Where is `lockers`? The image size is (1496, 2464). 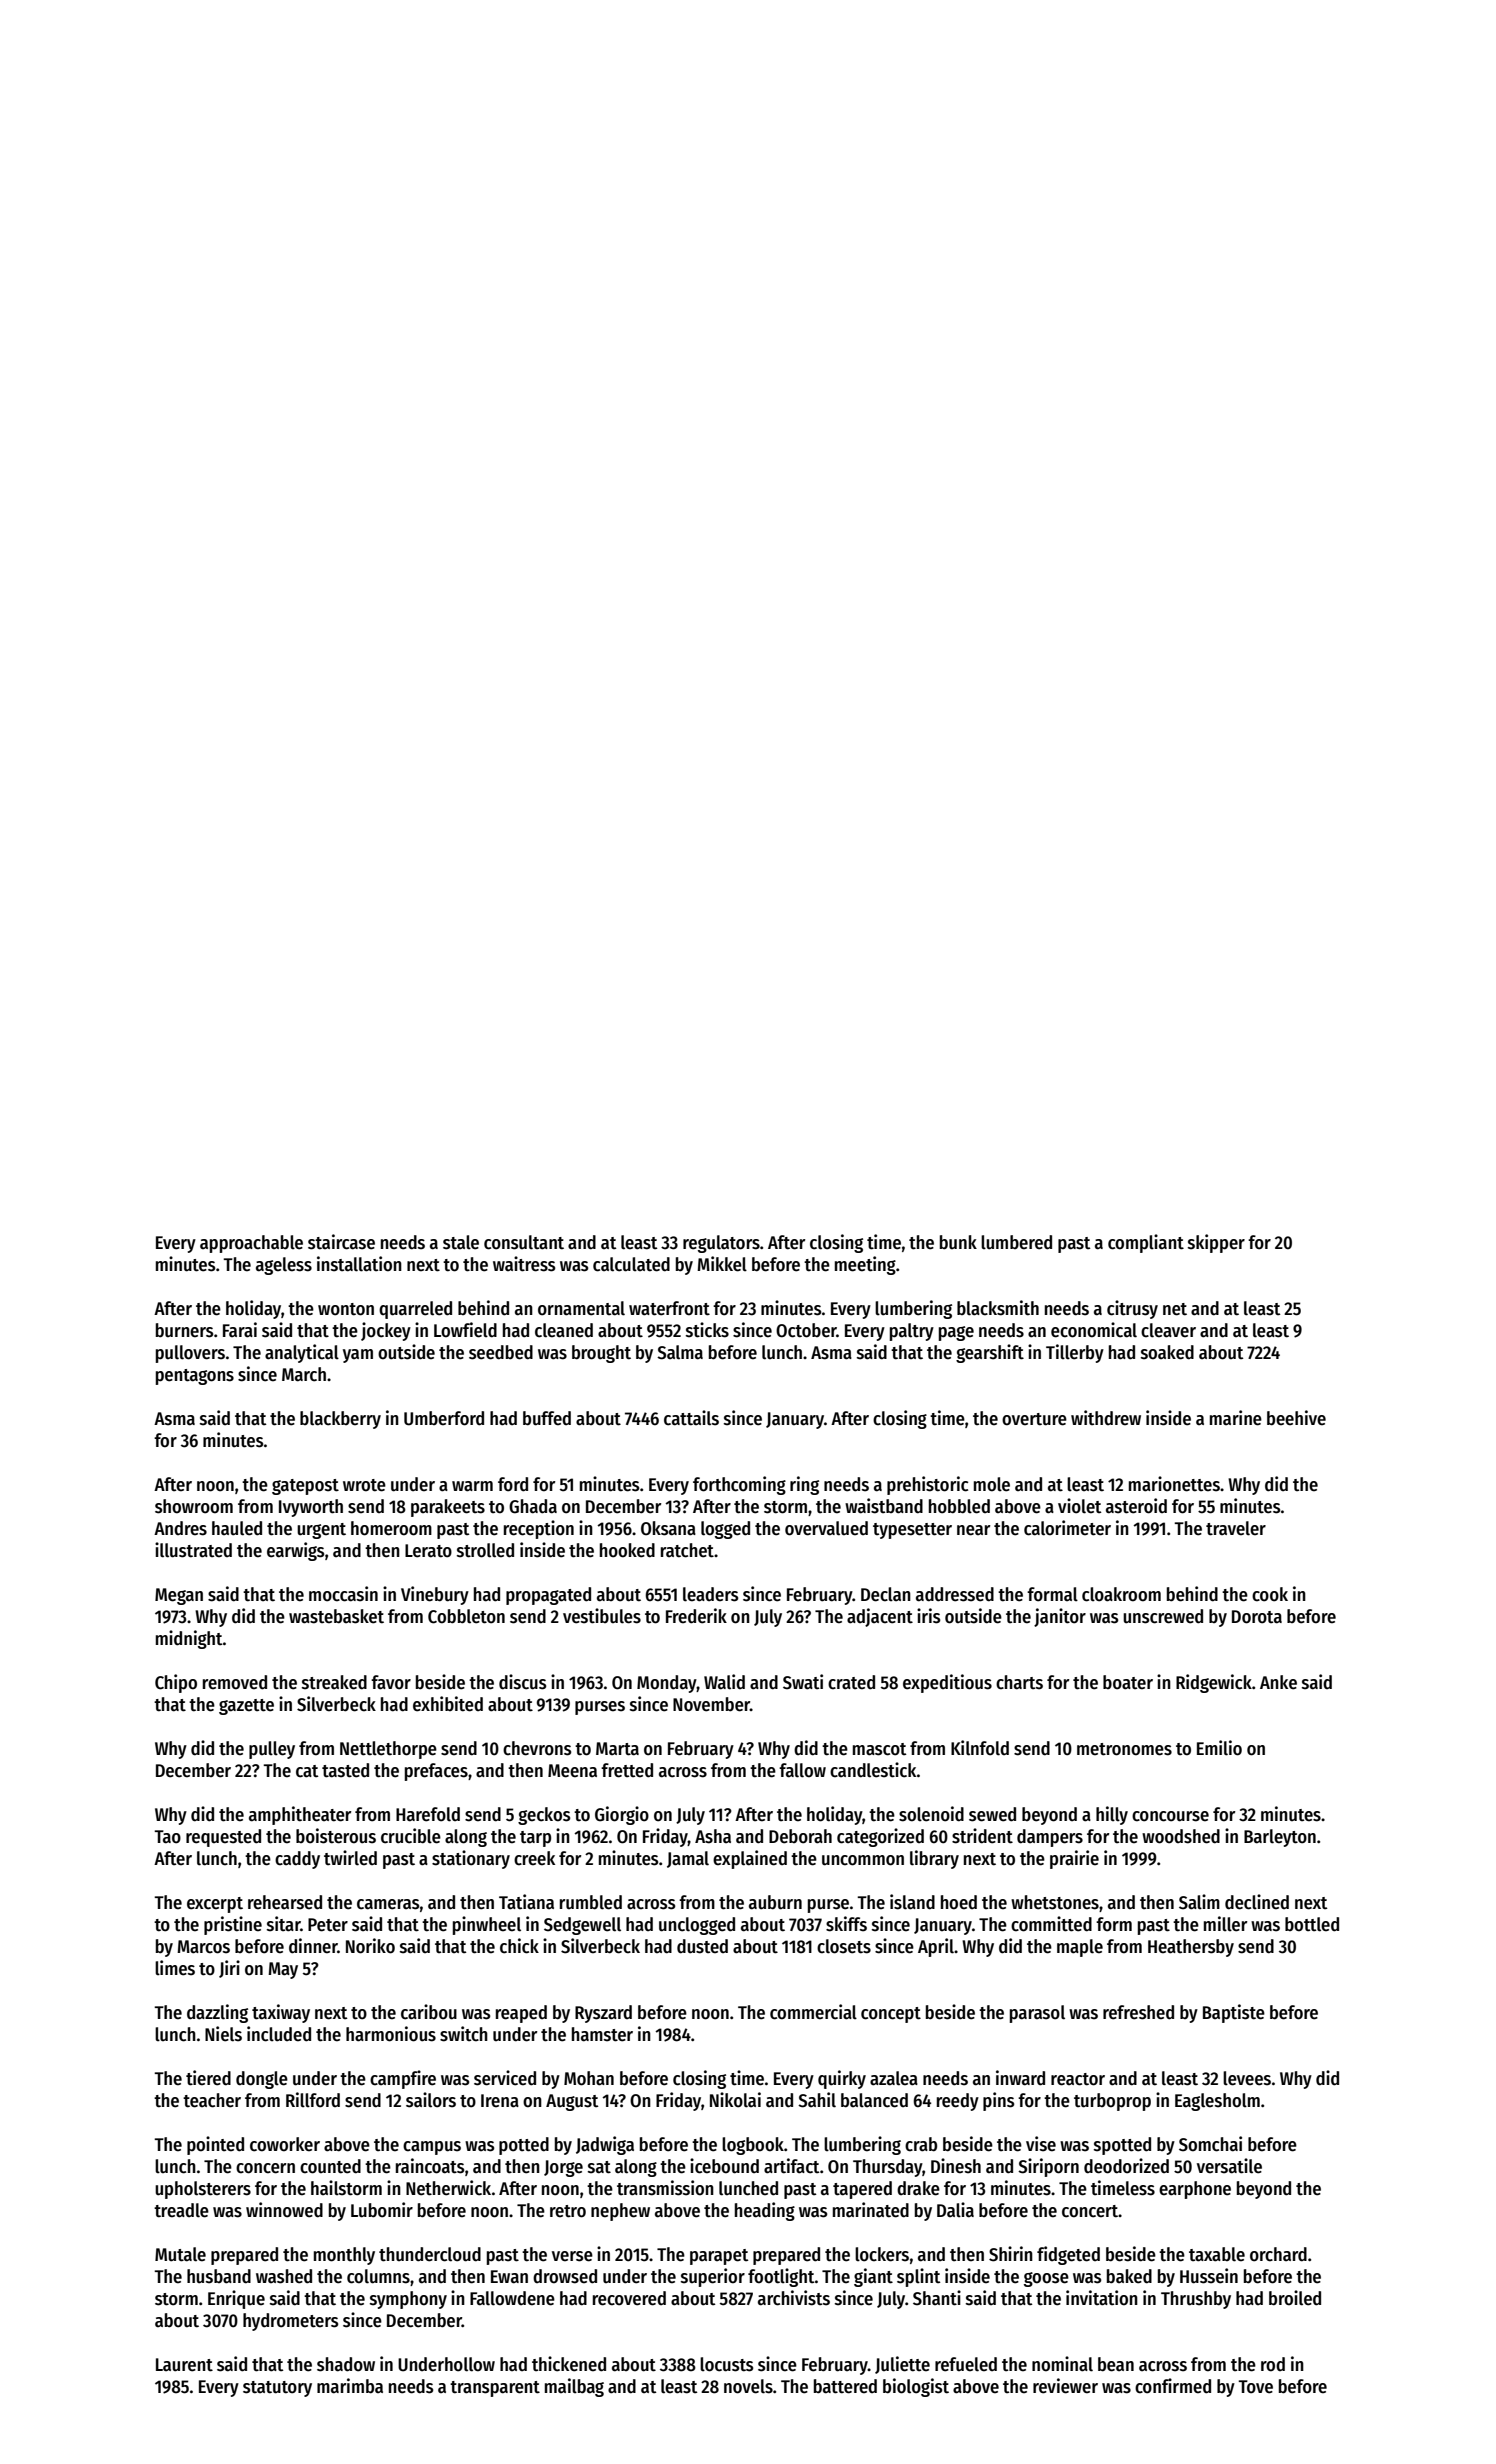 lockers is located at coordinates (882, 2254).
